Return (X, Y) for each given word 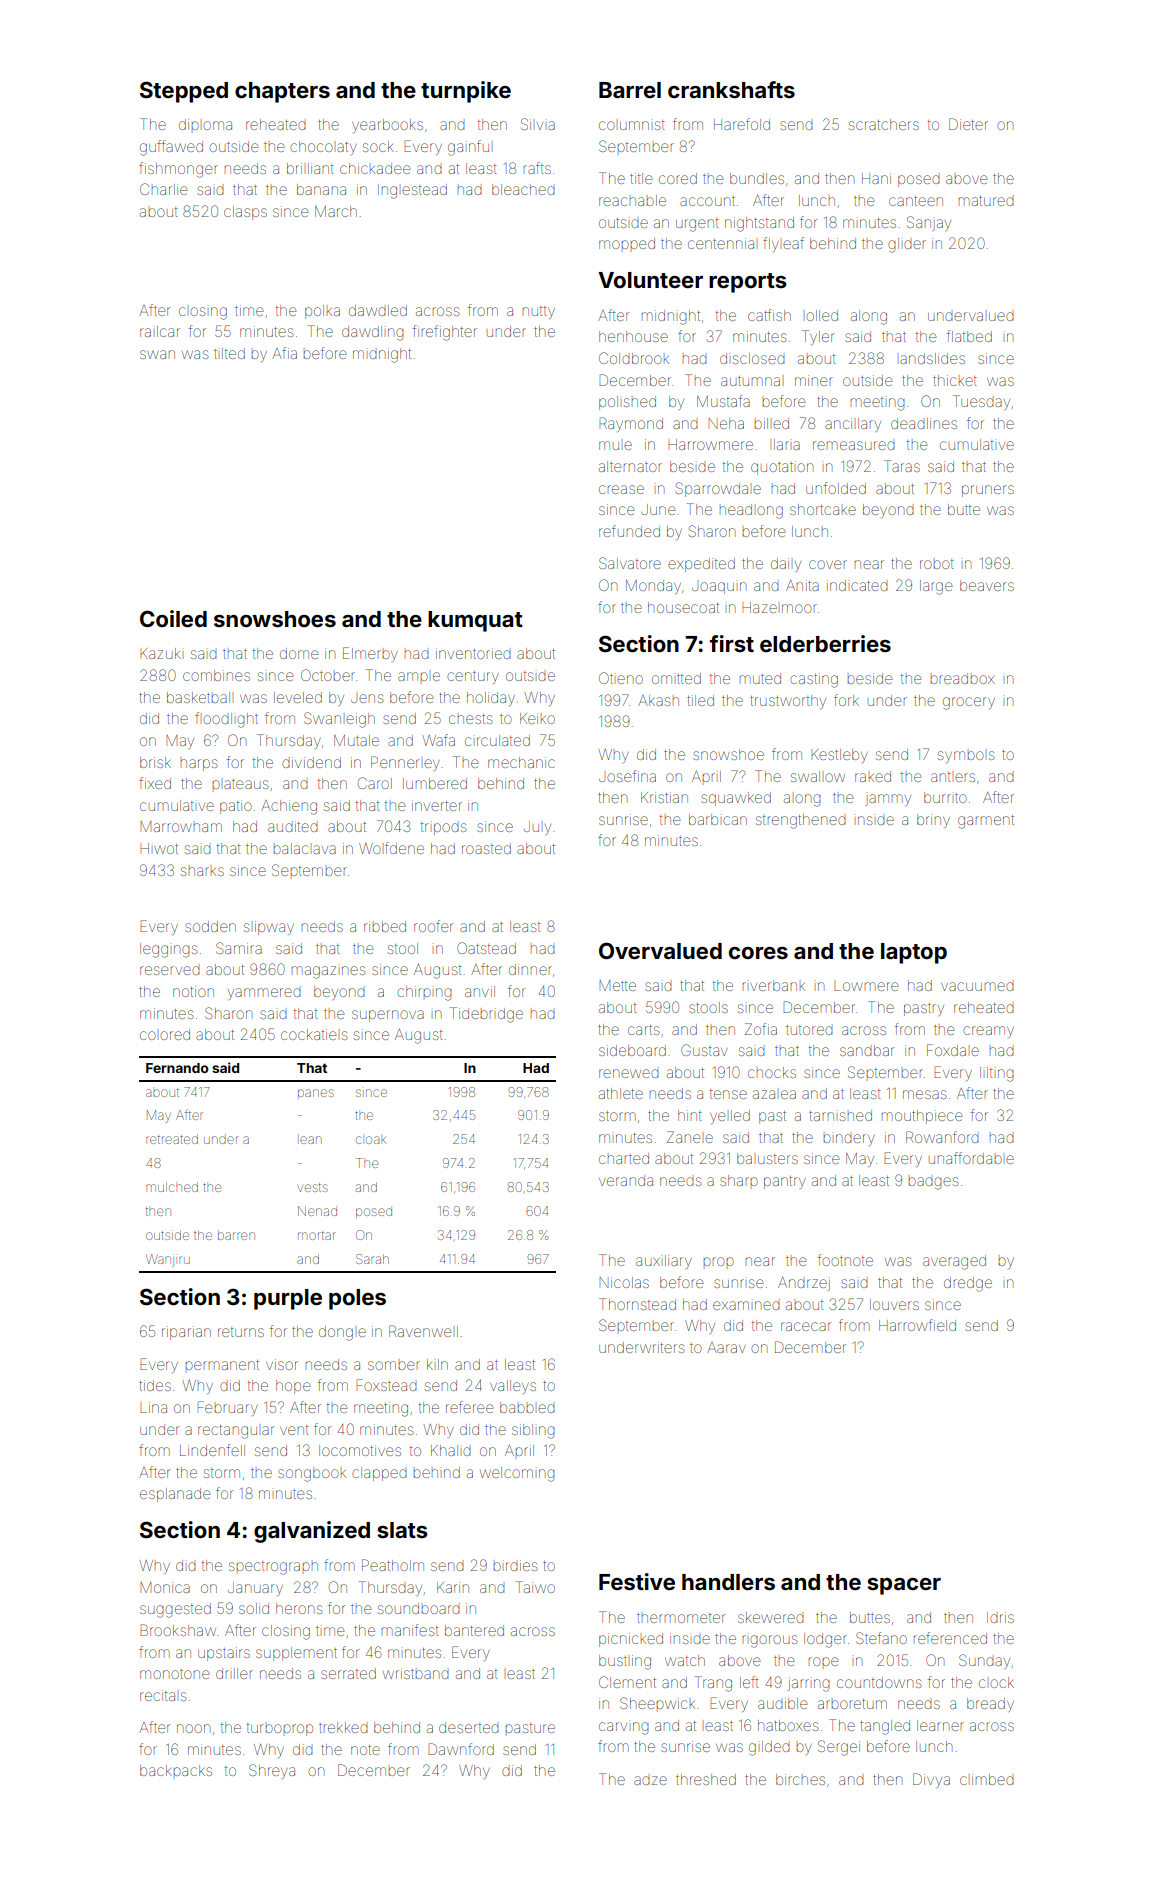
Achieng (289, 807)
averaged (954, 1262)
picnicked (631, 1640)
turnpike (466, 92)
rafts (537, 168)
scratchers (884, 124)
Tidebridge (486, 1015)
